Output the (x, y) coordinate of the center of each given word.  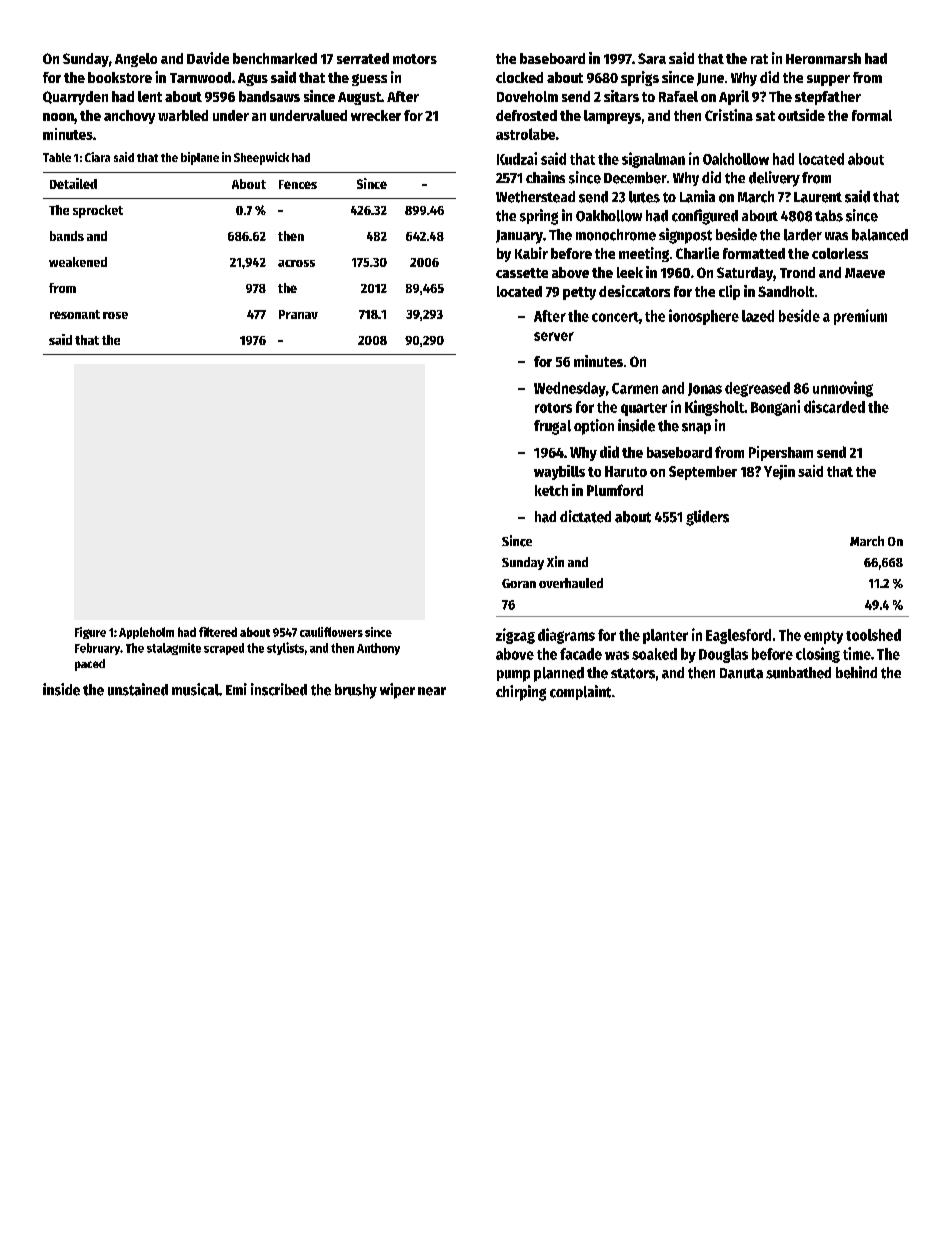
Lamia (697, 196)
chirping (521, 693)
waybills (559, 472)
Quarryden (75, 98)
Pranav (298, 314)
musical (195, 689)
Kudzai (517, 158)
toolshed (873, 635)
